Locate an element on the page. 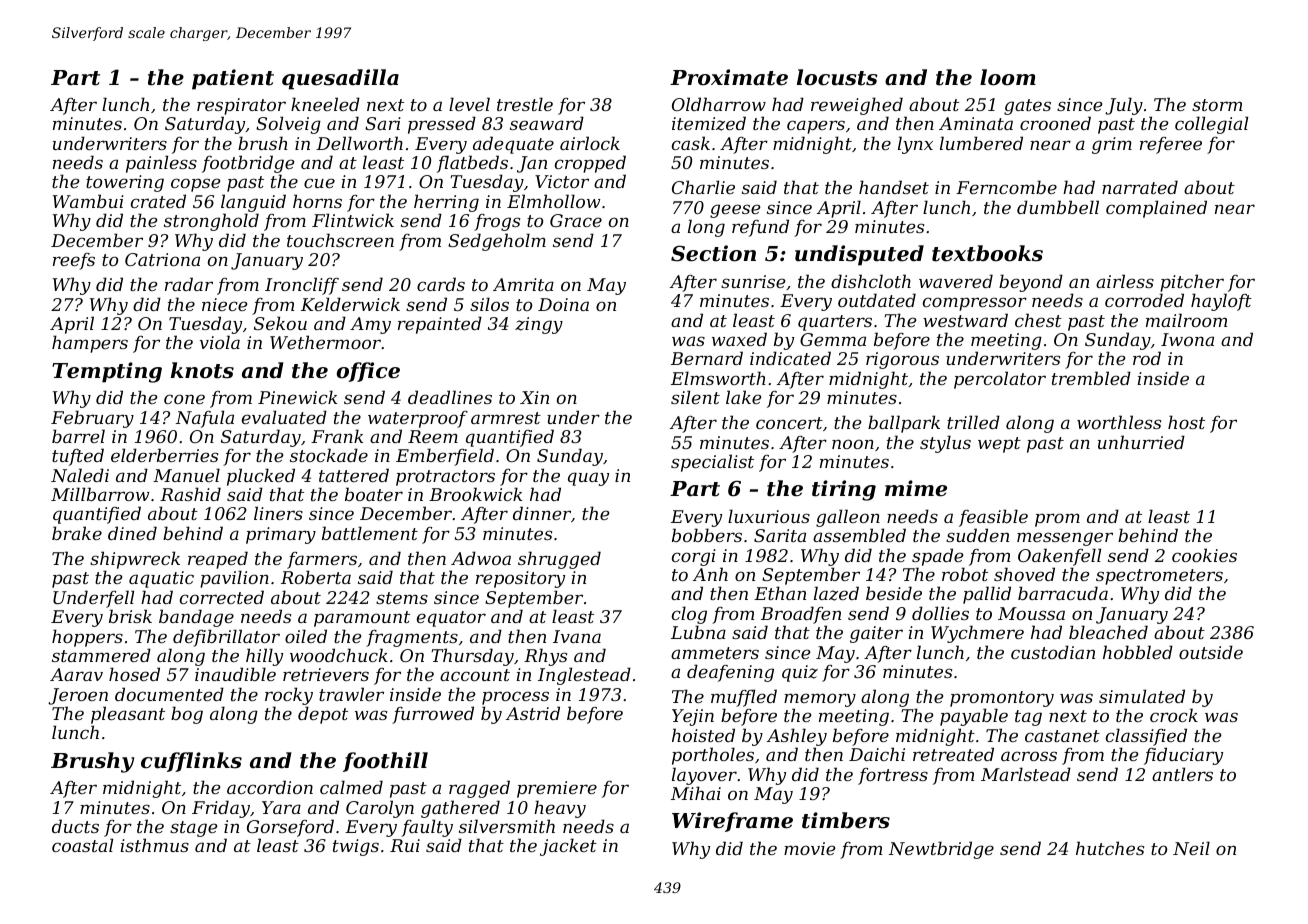 Image resolution: width=1308 pixels, height=924 pixels. aquatic is located at coordinates (161, 579).
